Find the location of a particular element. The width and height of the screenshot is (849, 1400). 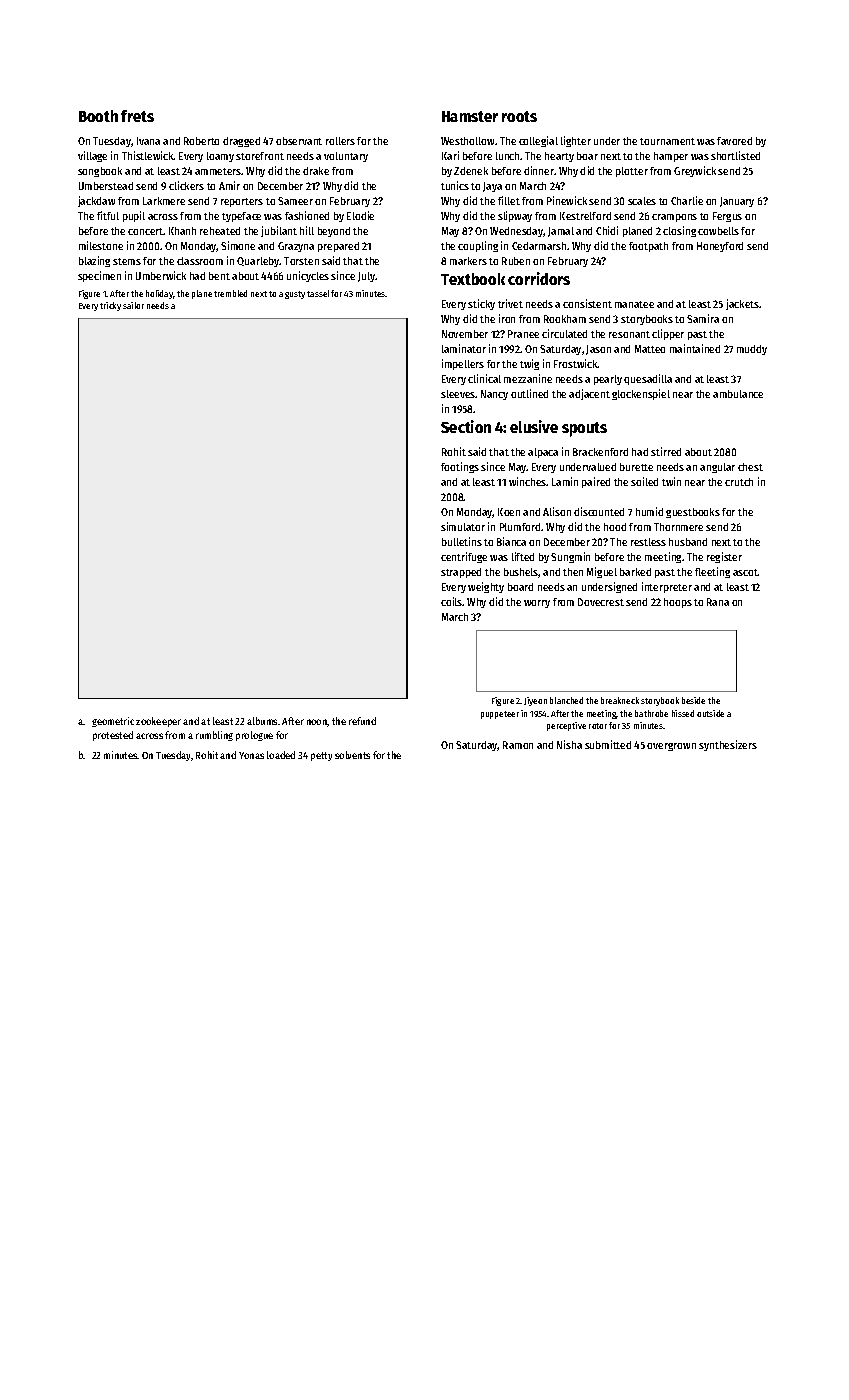

shortlisted is located at coordinates (735, 155).
